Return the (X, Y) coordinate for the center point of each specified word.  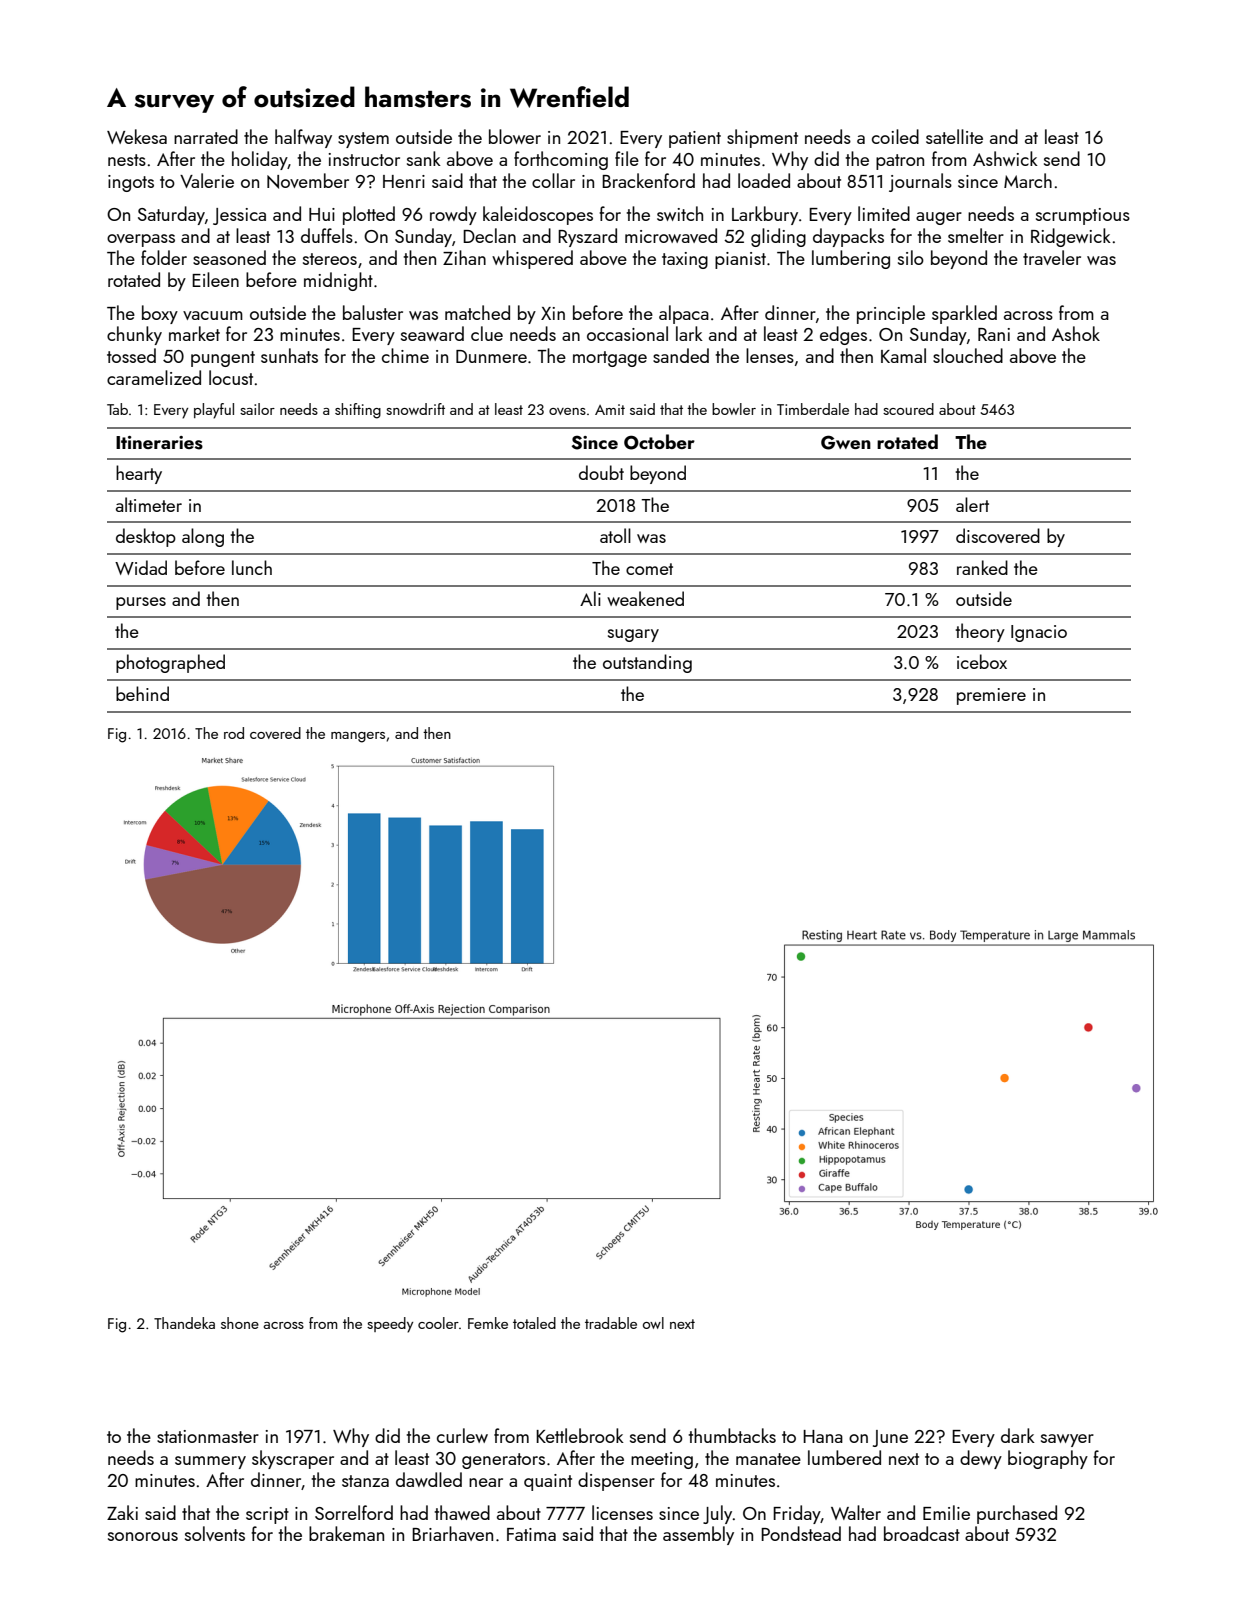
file (627, 158)
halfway (303, 138)
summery (210, 1462)
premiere (991, 696)
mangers (358, 737)
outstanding (647, 663)
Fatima (531, 1534)
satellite (954, 136)
